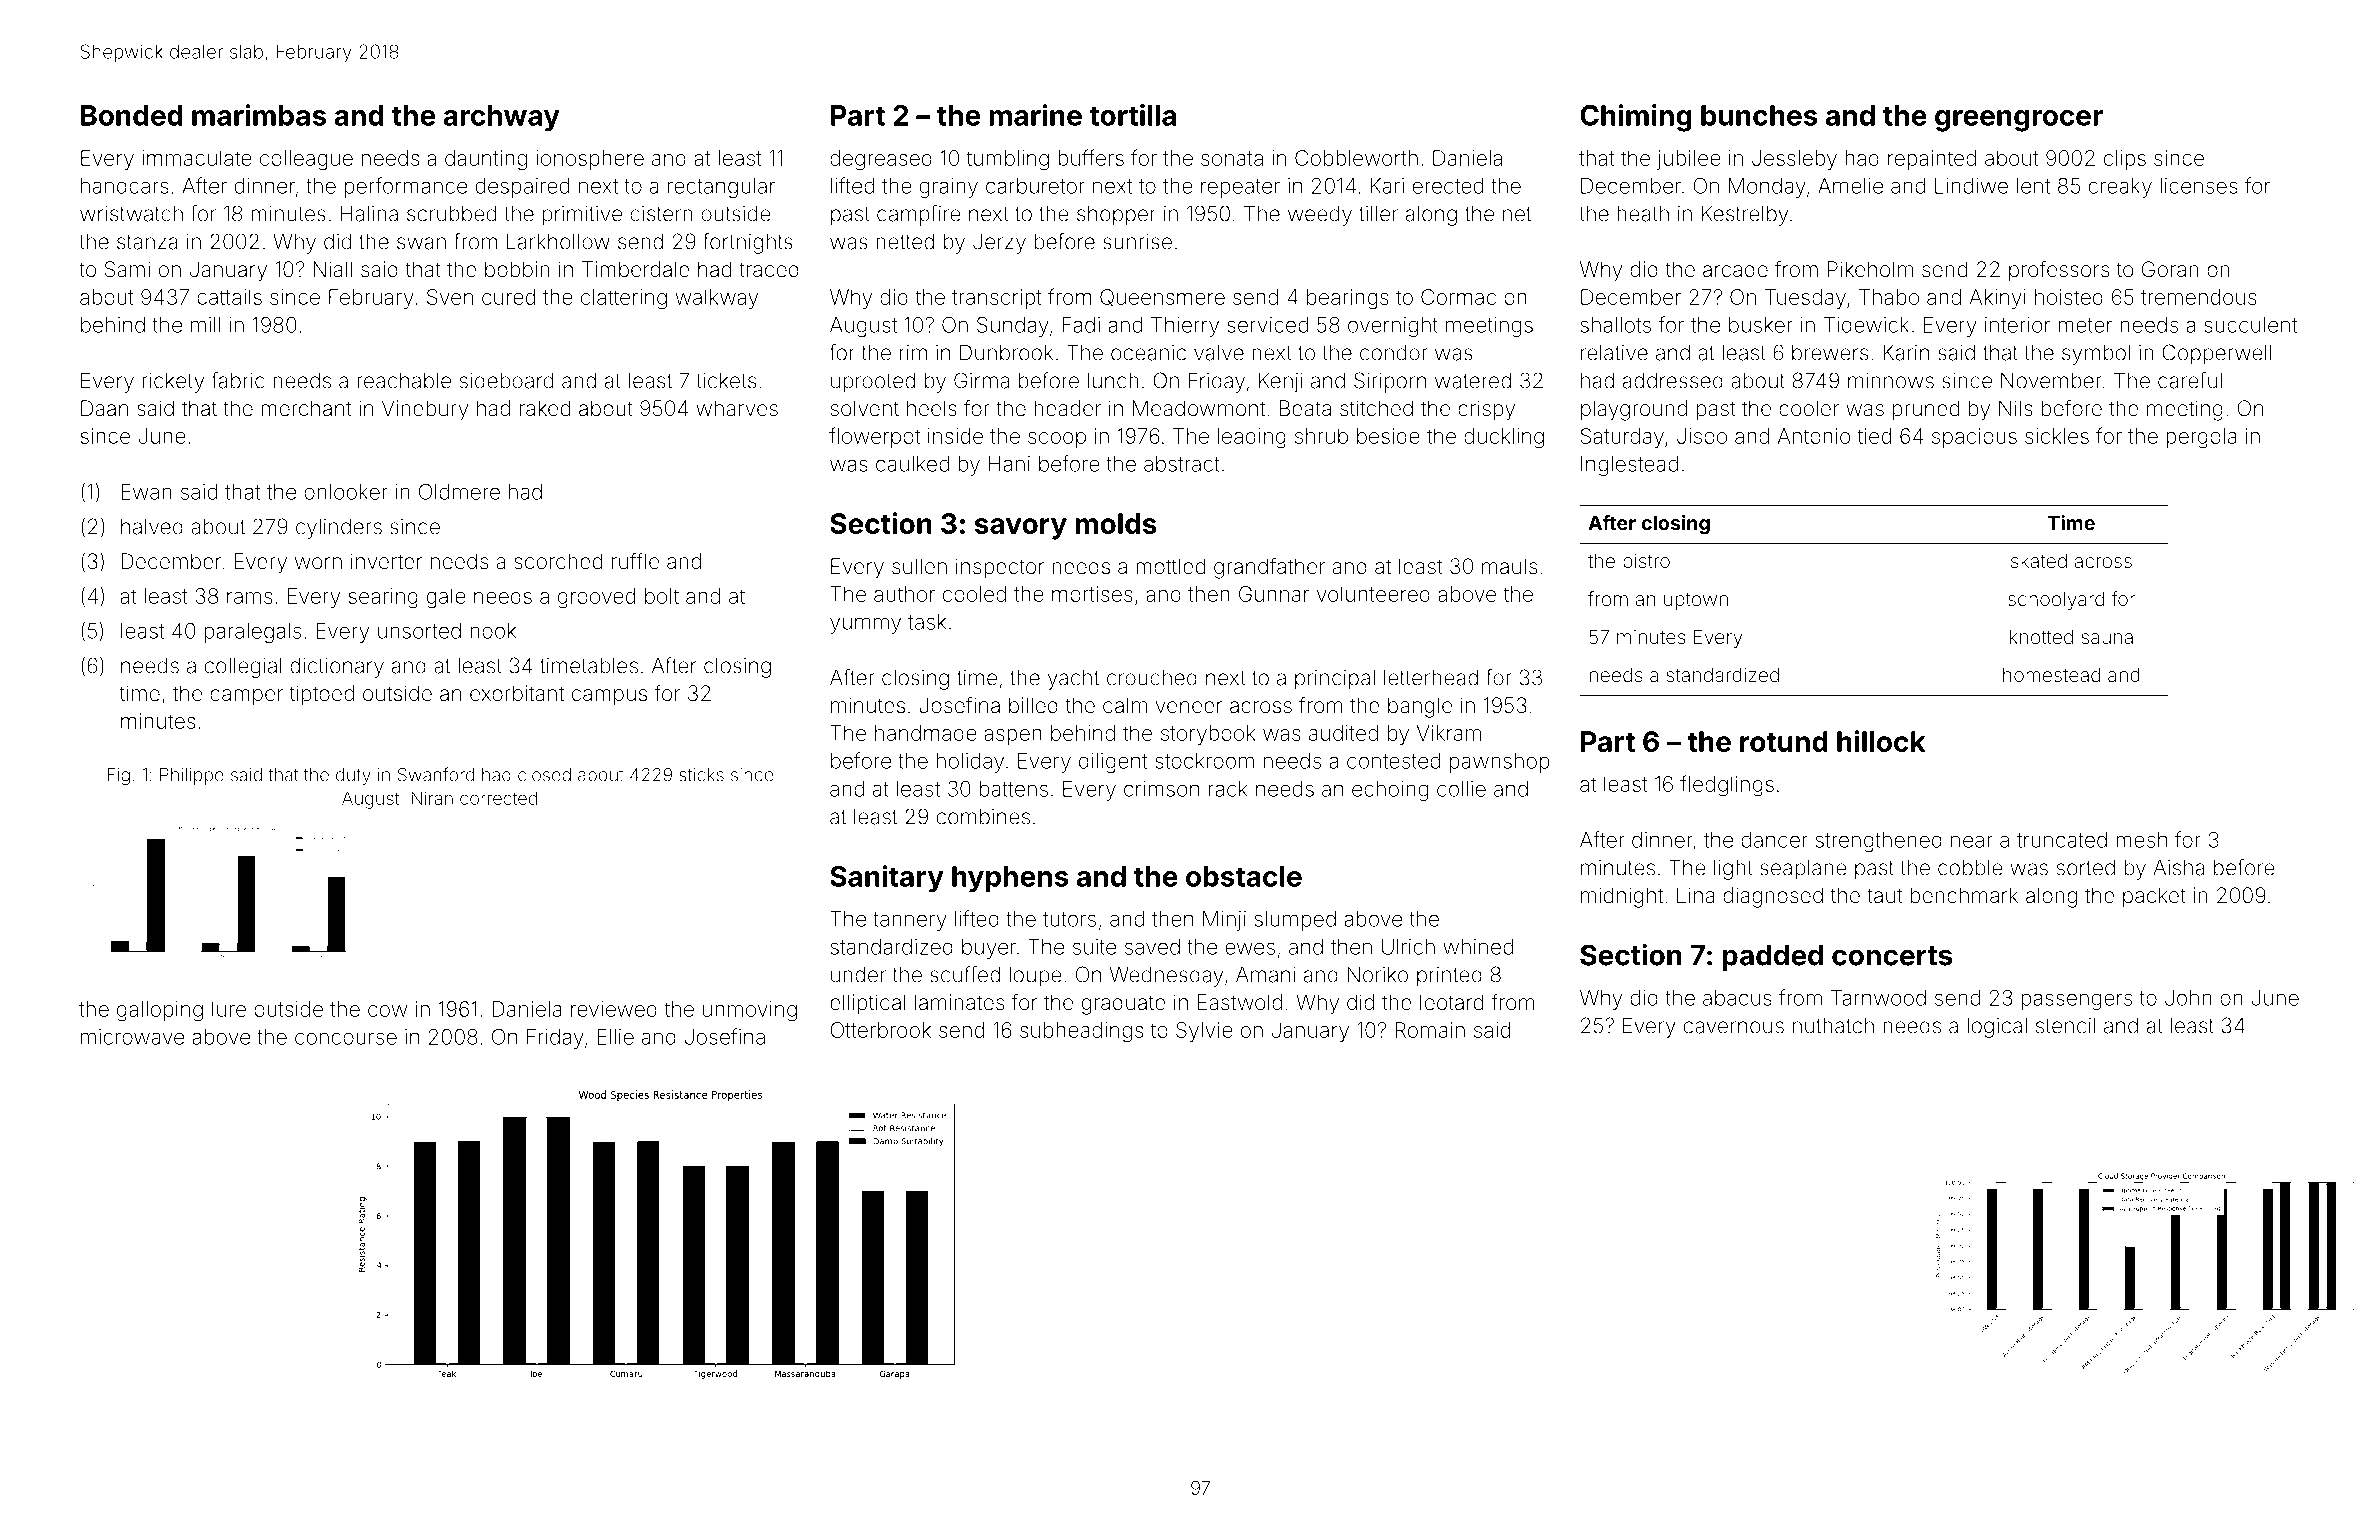 The image size is (2380, 1540). What do you see at coordinates (1133, 115) in the screenshot?
I see `tortilla` at bounding box center [1133, 115].
